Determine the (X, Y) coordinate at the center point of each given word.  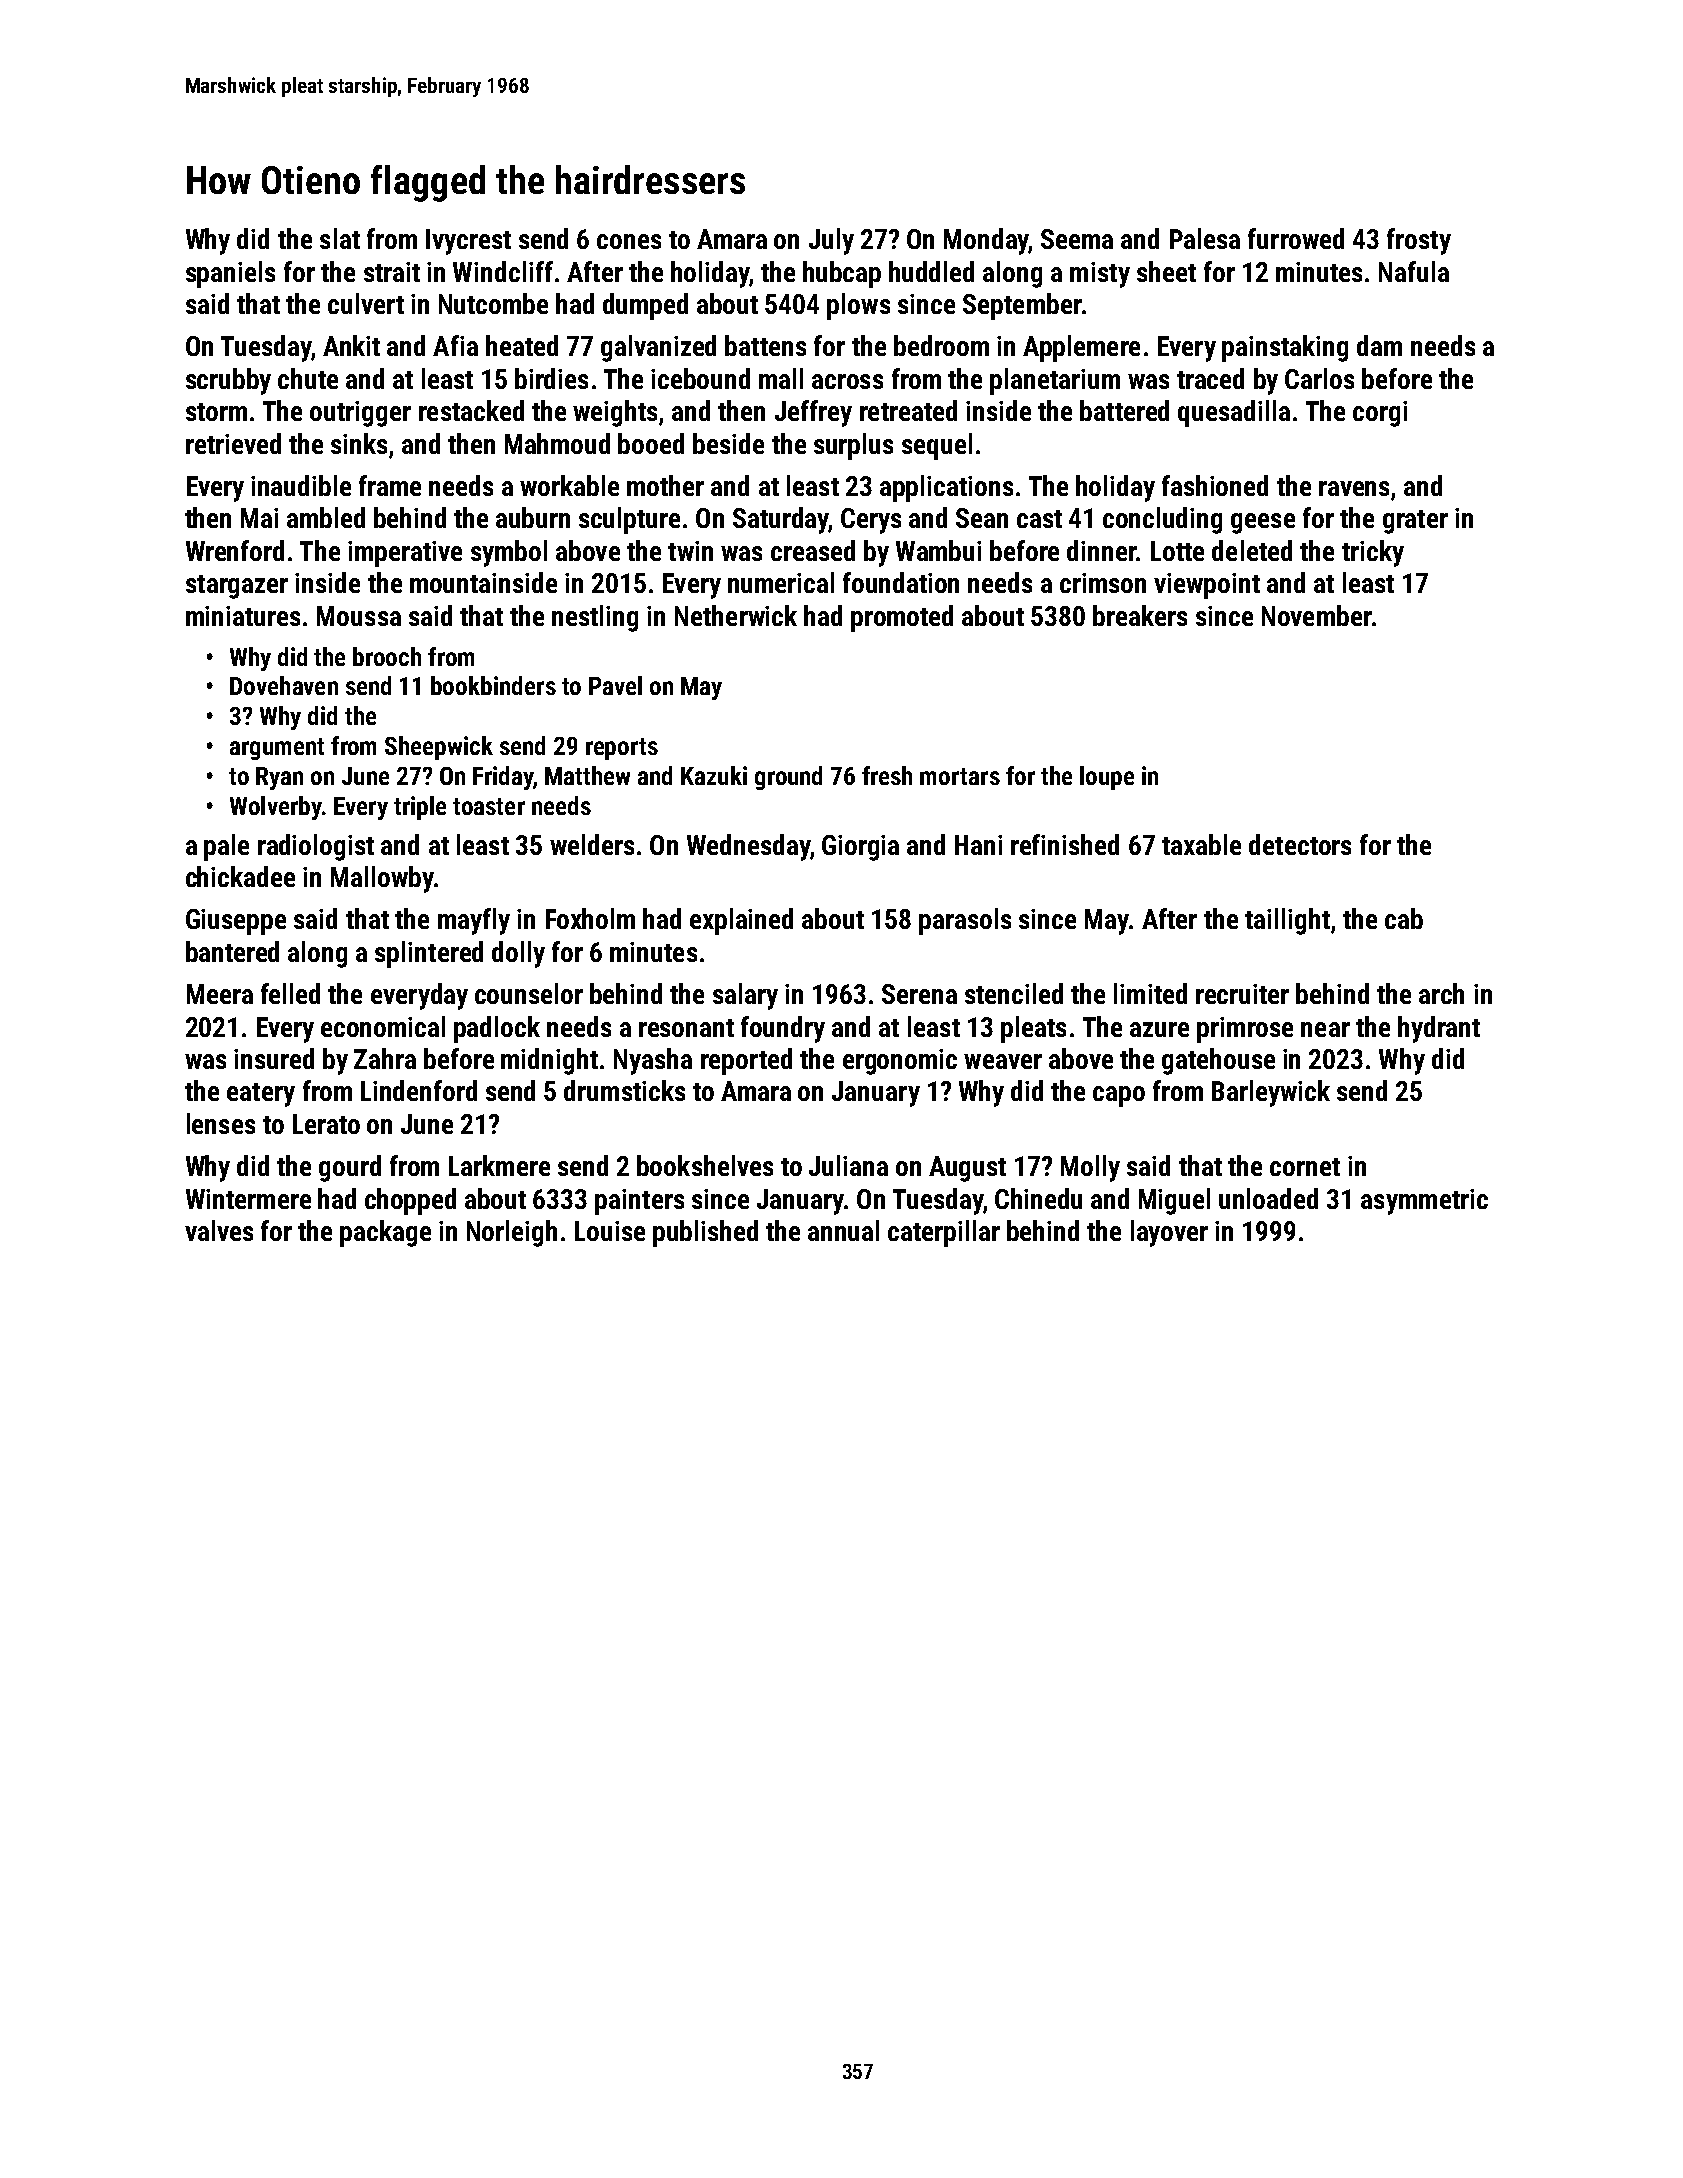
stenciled (1014, 993)
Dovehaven (284, 685)
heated (522, 345)
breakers (1140, 615)
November (1316, 615)
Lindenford (419, 1090)
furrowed (1296, 238)
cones (629, 241)
